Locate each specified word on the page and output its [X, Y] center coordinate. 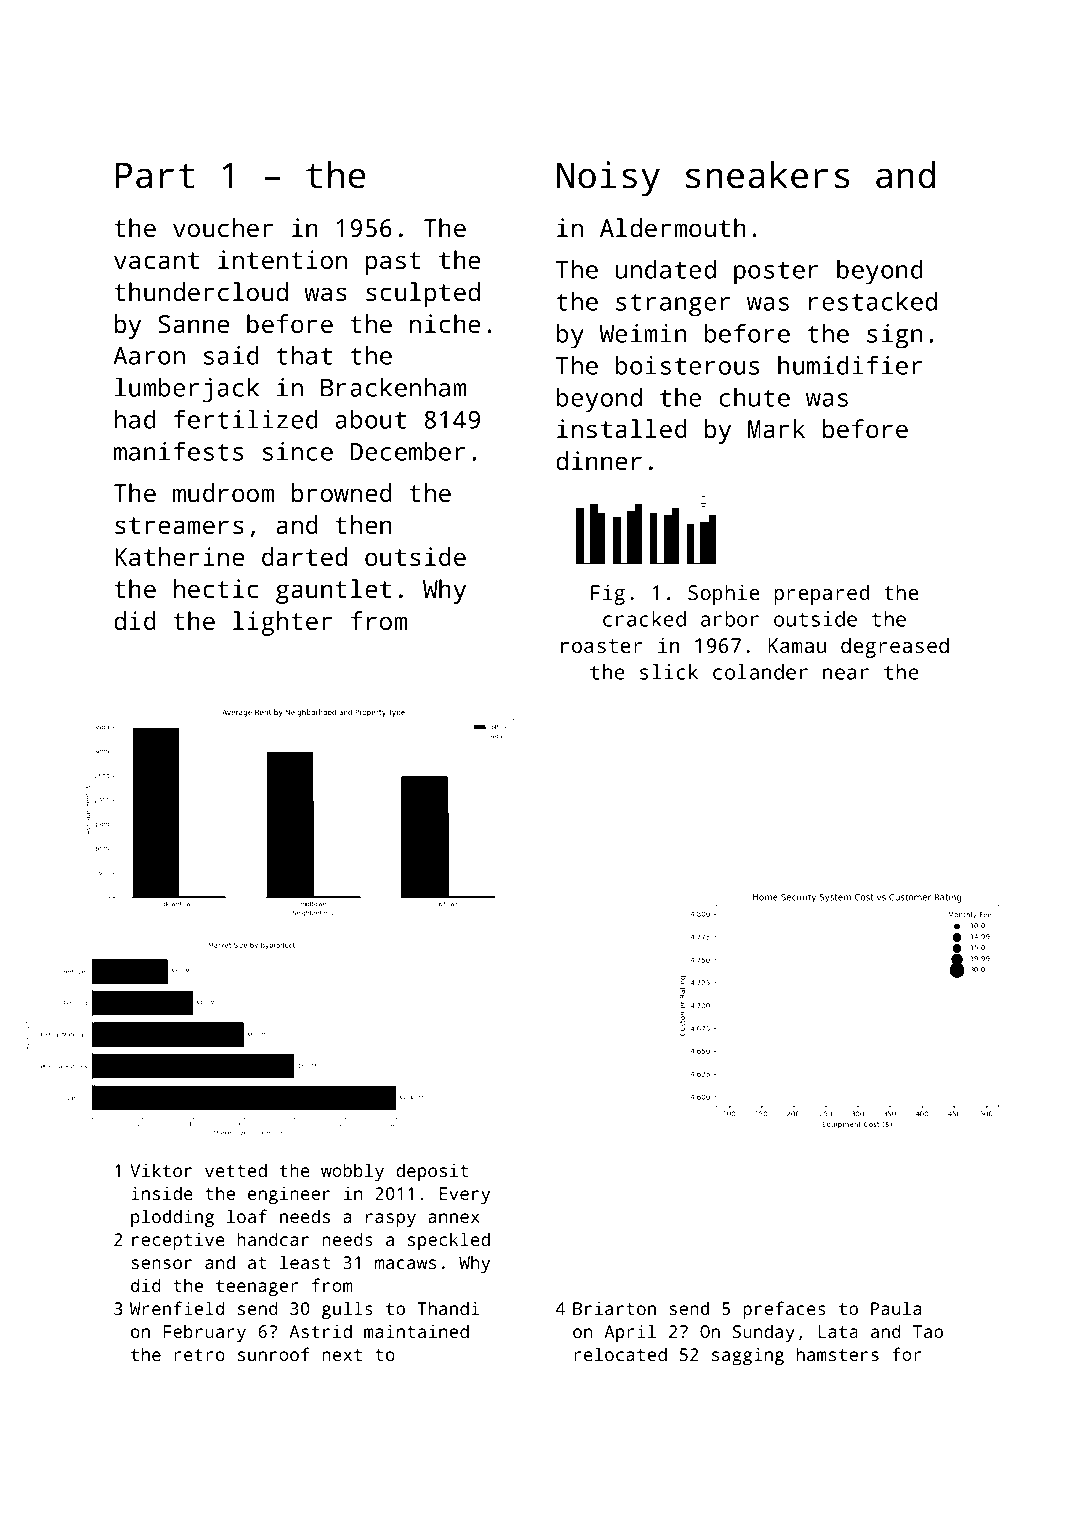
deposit [432, 1172]
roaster [602, 646]
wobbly [352, 1172]
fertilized [246, 419]
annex [454, 1218]
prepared [821, 594]
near [846, 674]
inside [162, 1193]
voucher [223, 227]
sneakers [767, 175]
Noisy [608, 179]
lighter [282, 623]
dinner [599, 460]
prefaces [784, 1310]
